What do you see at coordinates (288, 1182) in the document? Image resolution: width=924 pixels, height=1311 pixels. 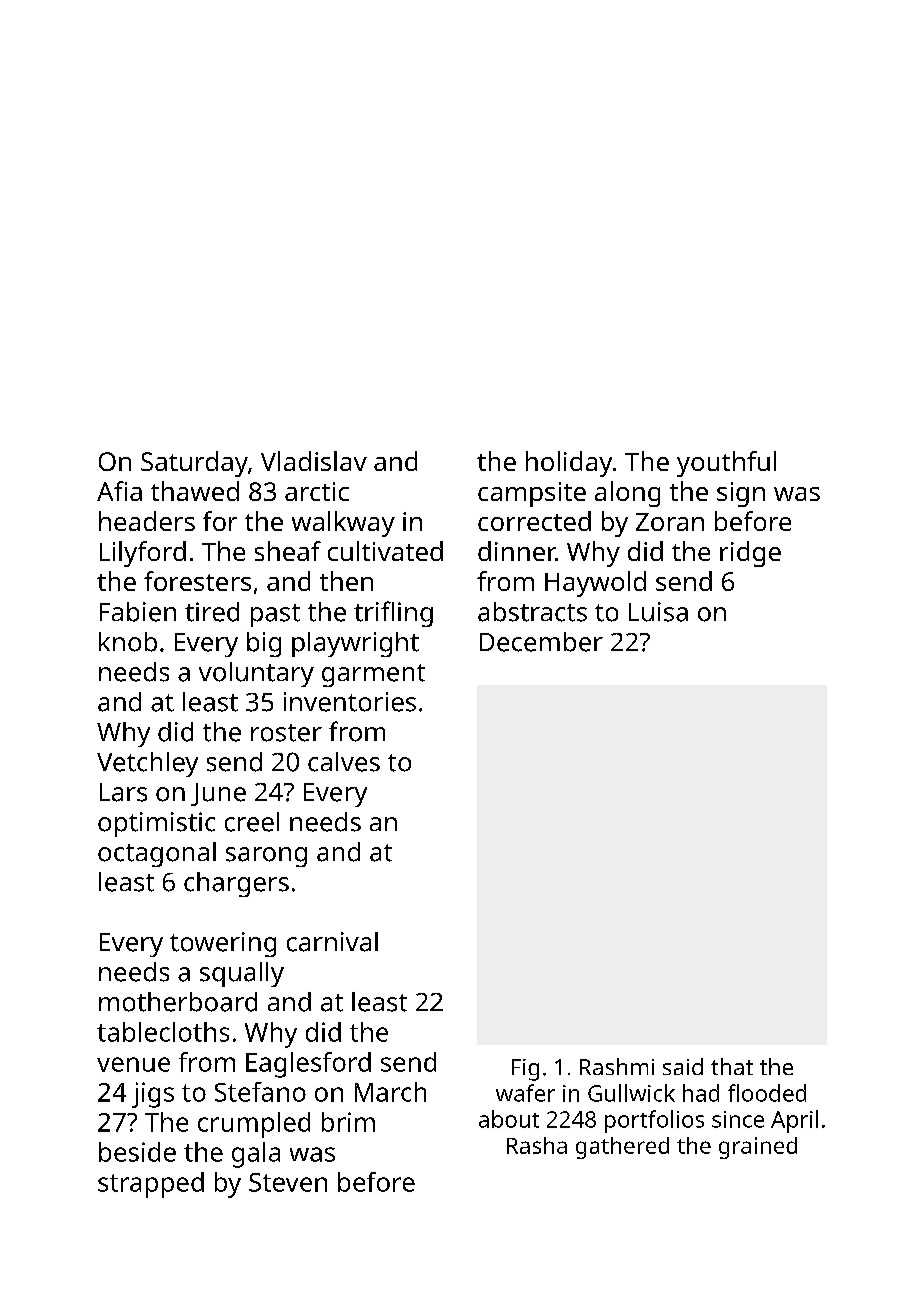 I see `Steven` at bounding box center [288, 1182].
